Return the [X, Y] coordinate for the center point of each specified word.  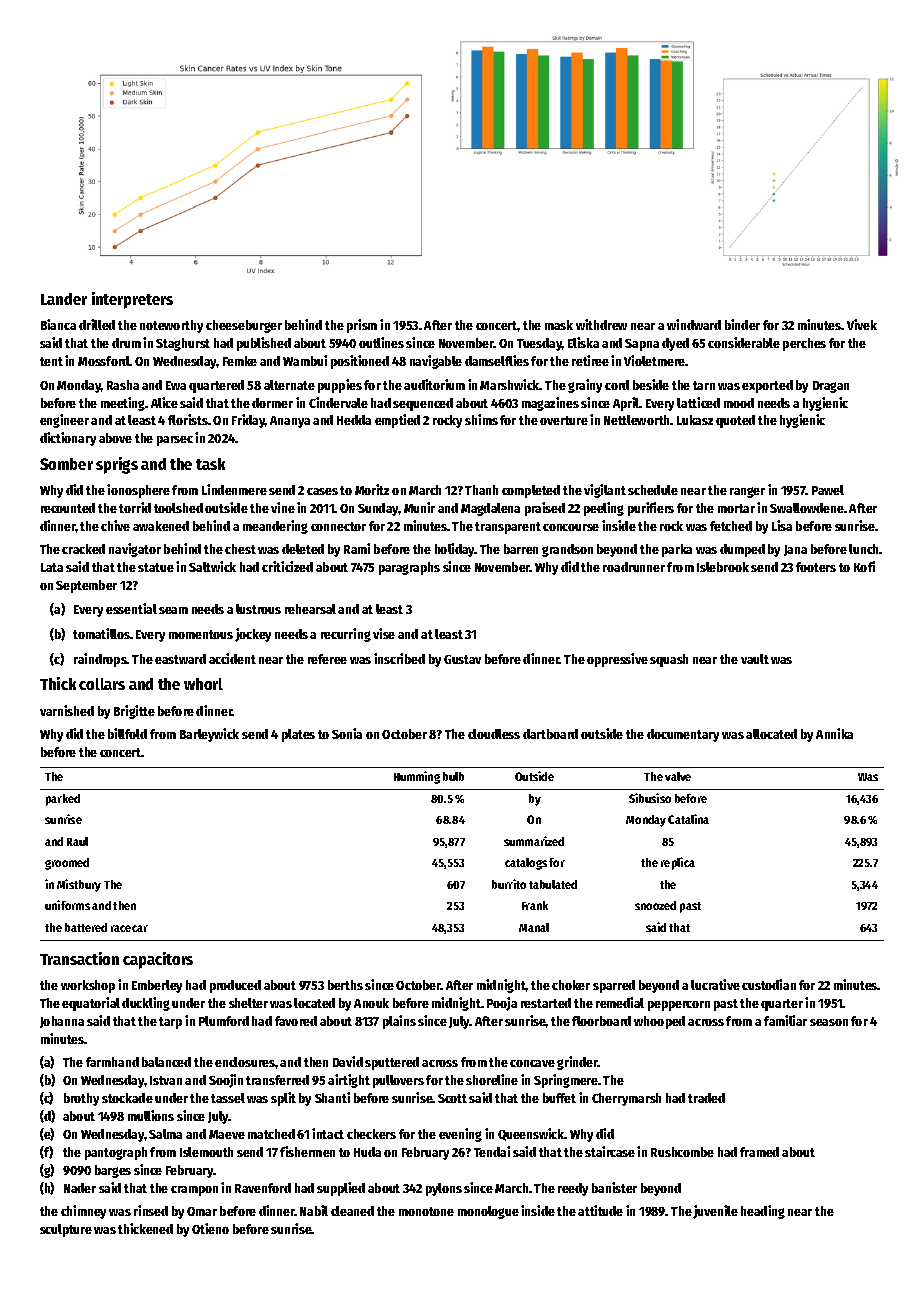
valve [678, 776]
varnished [67, 710]
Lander [64, 299]
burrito [509, 884]
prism [362, 326]
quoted [735, 421]
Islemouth [206, 1152]
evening [460, 1135]
